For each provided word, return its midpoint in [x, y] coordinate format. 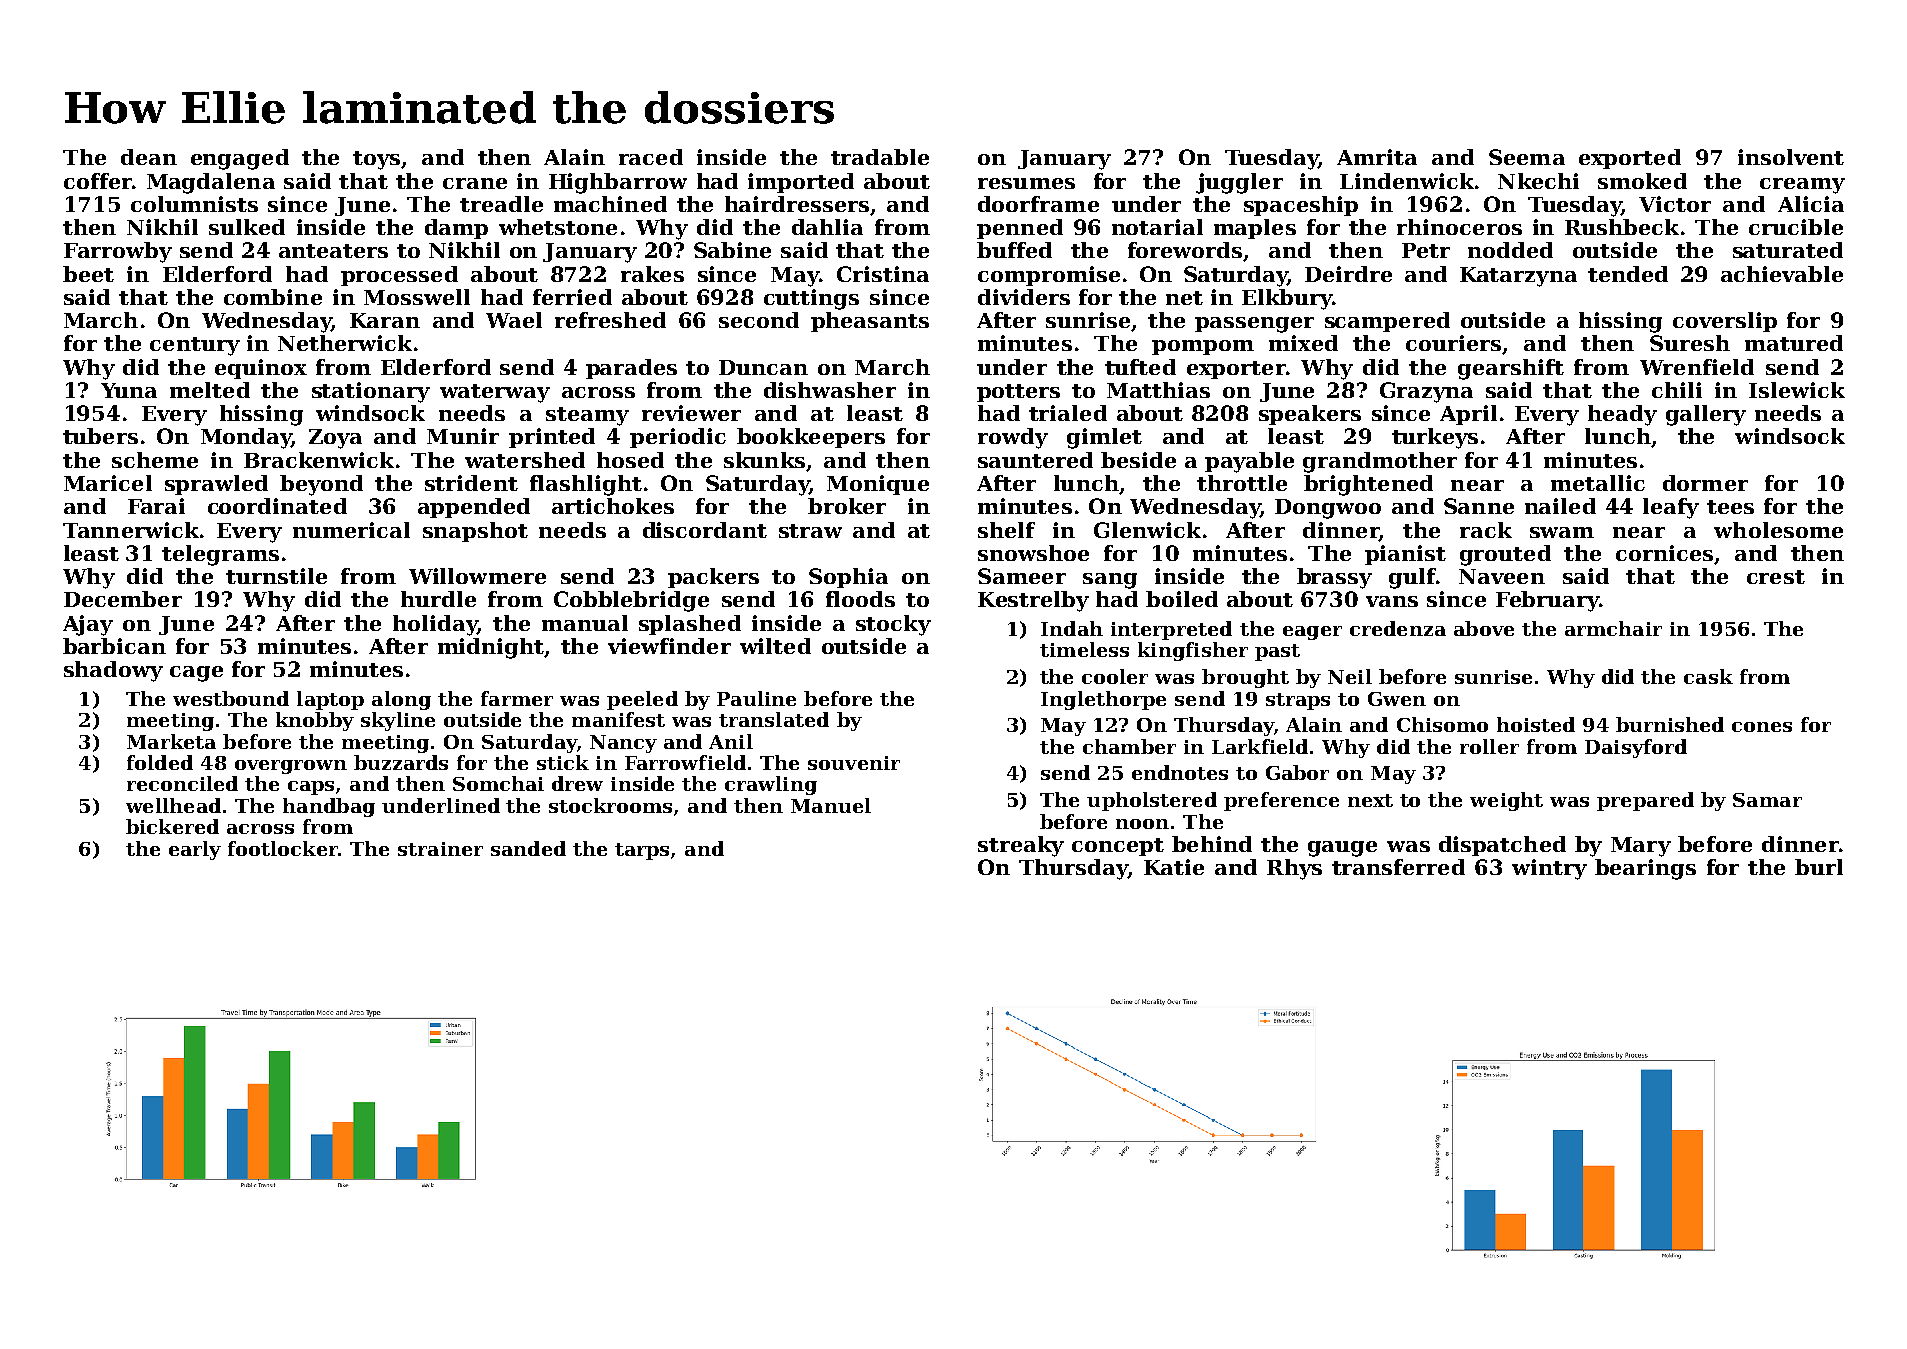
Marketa [171, 741]
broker [847, 506]
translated [774, 719]
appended [474, 508]
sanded [528, 848]
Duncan [763, 367]
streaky [1021, 846]
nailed [1560, 506]
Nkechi [1538, 181]
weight [1506, 801]
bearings [1645, 869]
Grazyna [1426, 392]
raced [651, 157]
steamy [587, 416]
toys [376, 160]
